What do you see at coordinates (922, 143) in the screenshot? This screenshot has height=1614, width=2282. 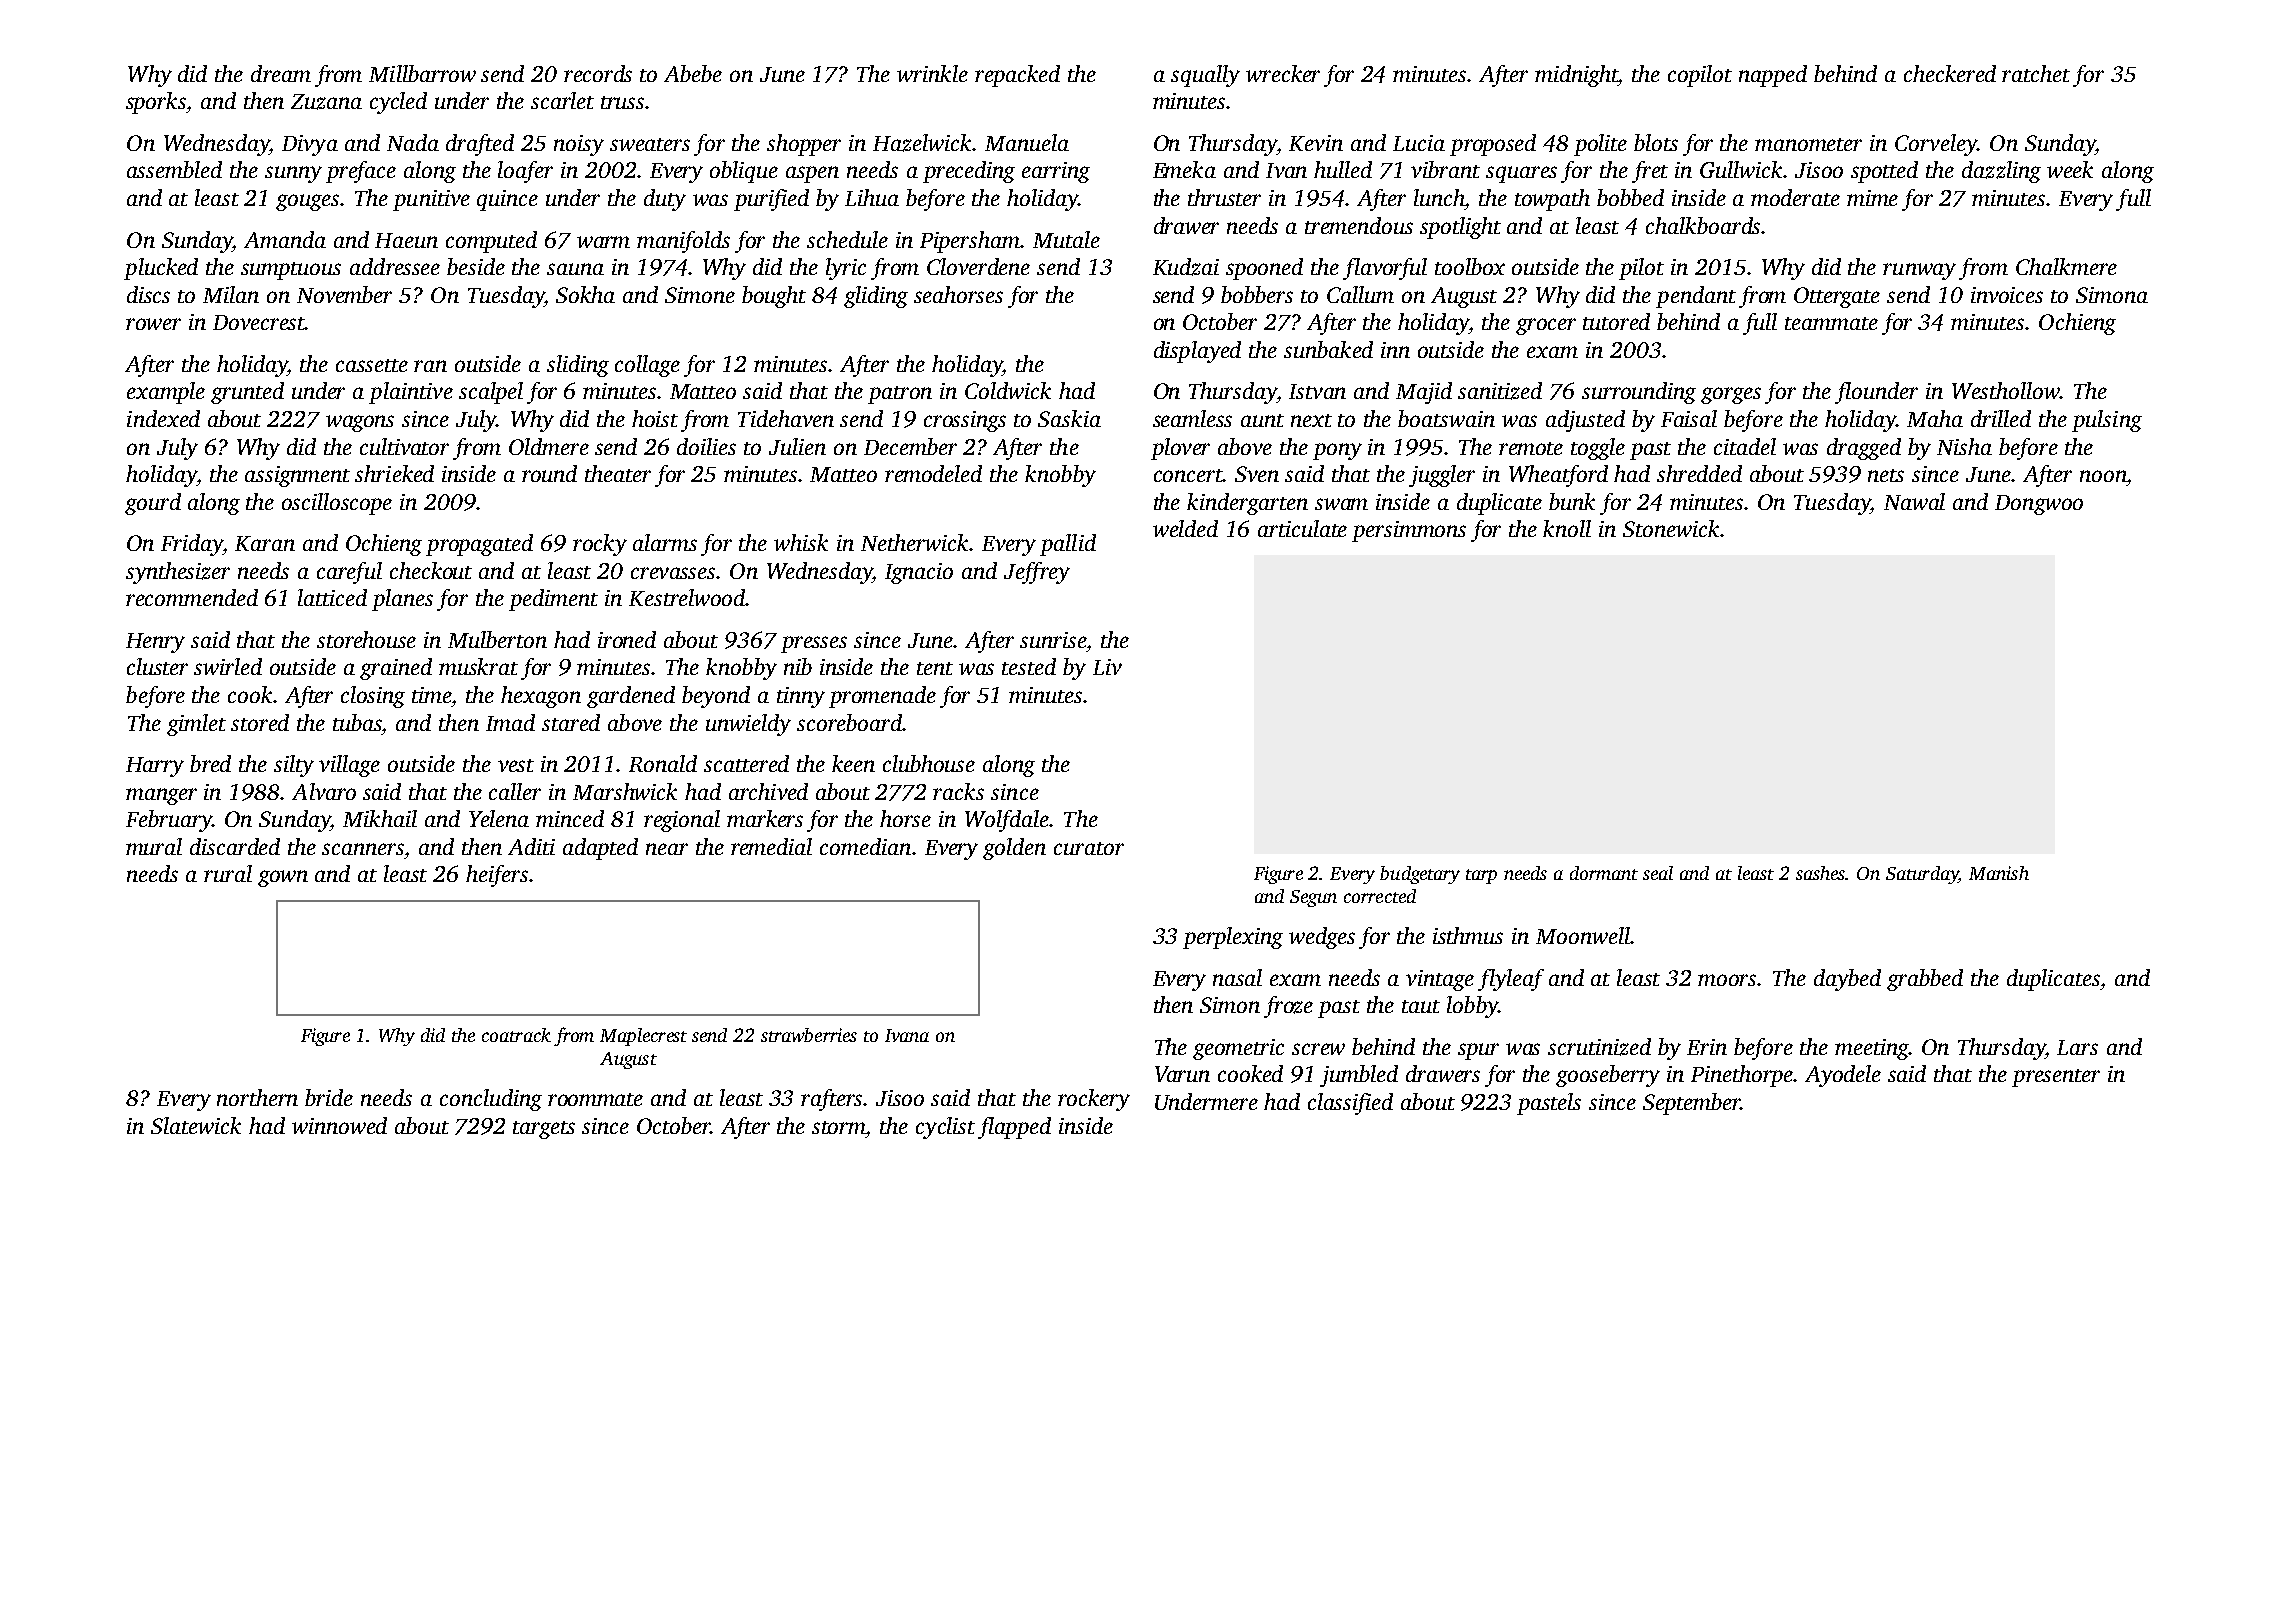 I see `Hazelwick` at bounding box center [922, 143].
